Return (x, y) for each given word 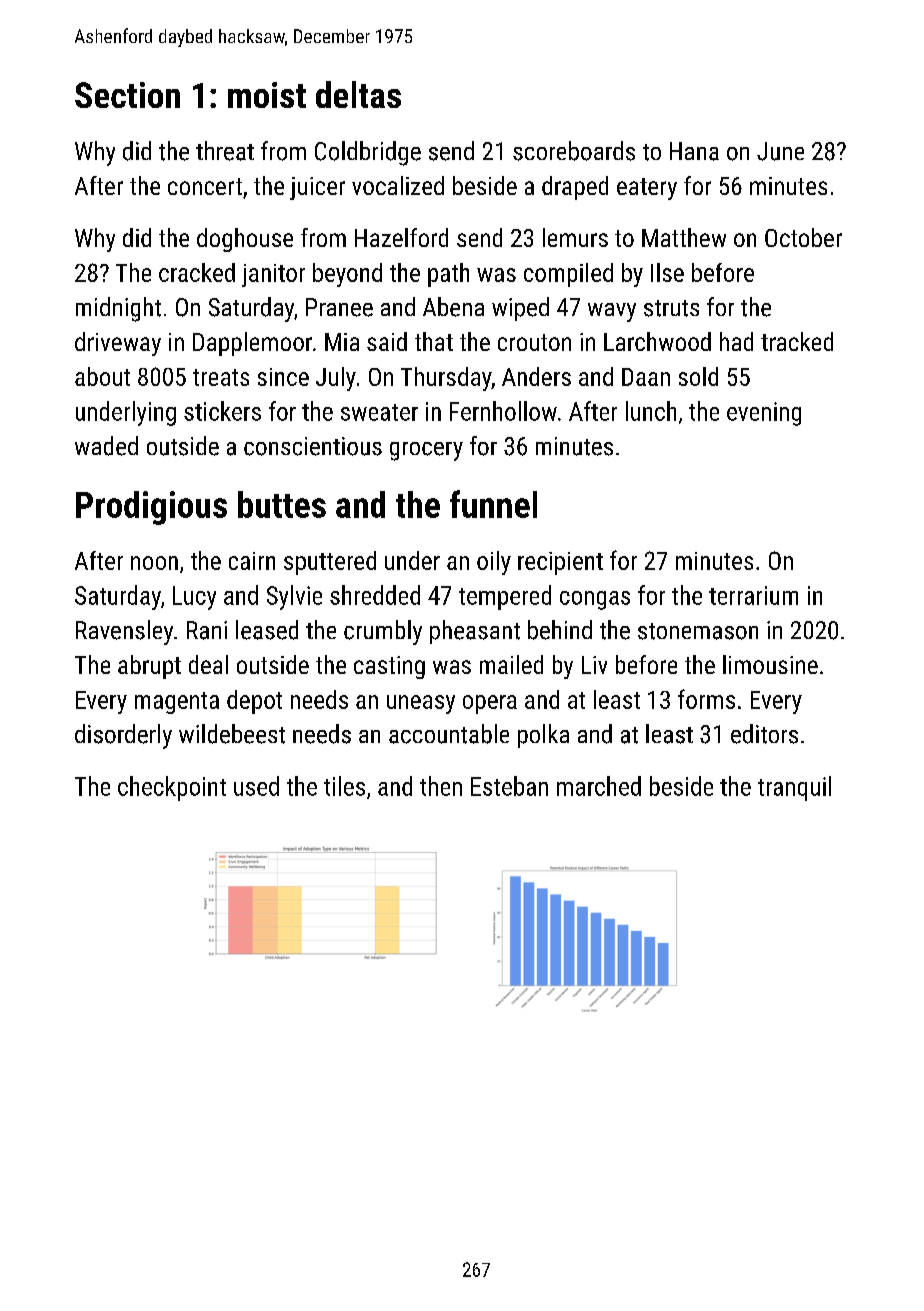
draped (575, 188)
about (102, 376)
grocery (426, 451)
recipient (560, 563)
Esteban (509, 786)
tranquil (794, 788)
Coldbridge (368, 153)
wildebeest (232, 734)
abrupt (149, 667)
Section (127, 95)
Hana (694, 151)
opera (490, 704)
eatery (647, 189)
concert (205, 186)
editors (764, 734)
